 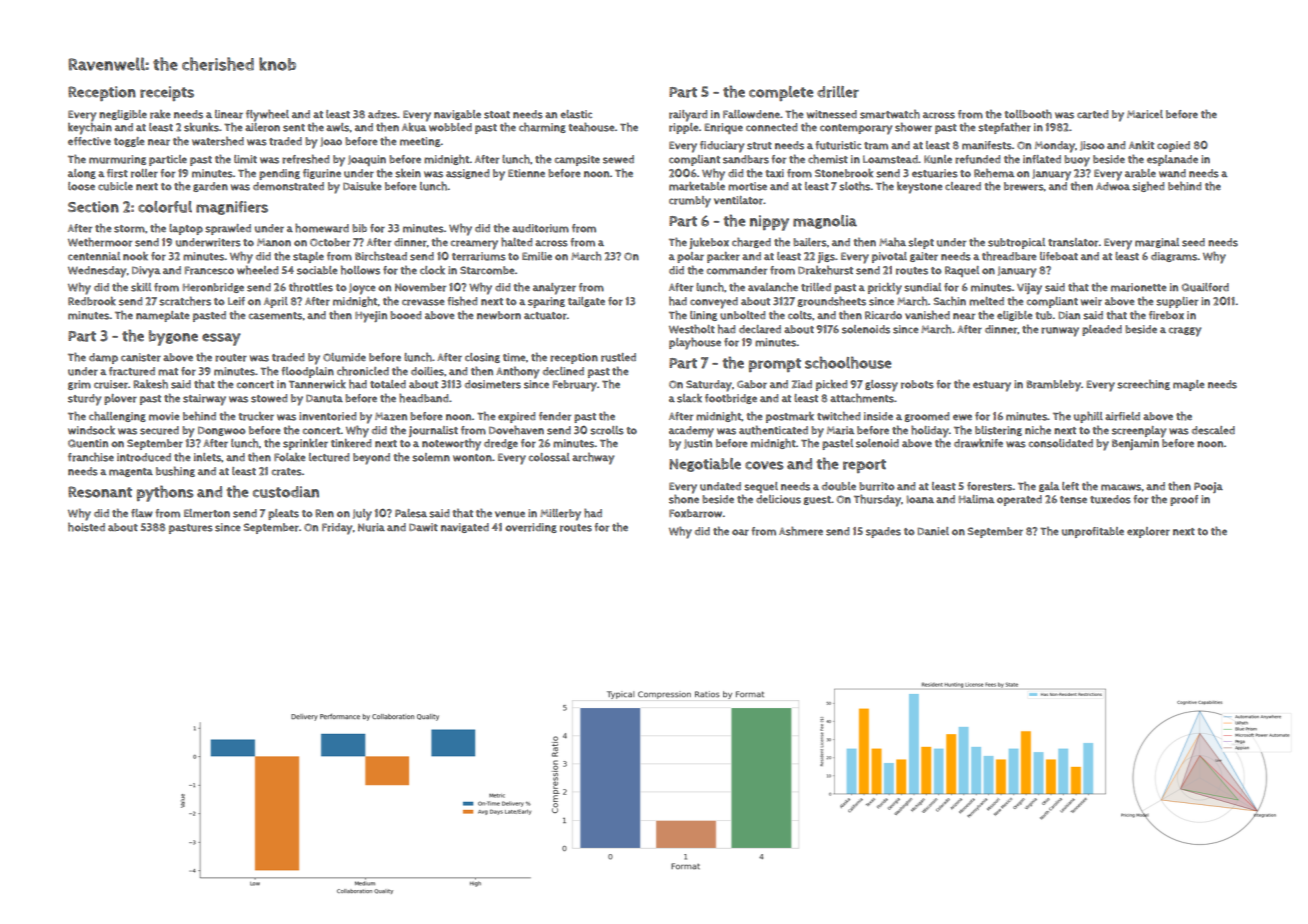 I want to click on cleared, so click(x=963, y=186).
